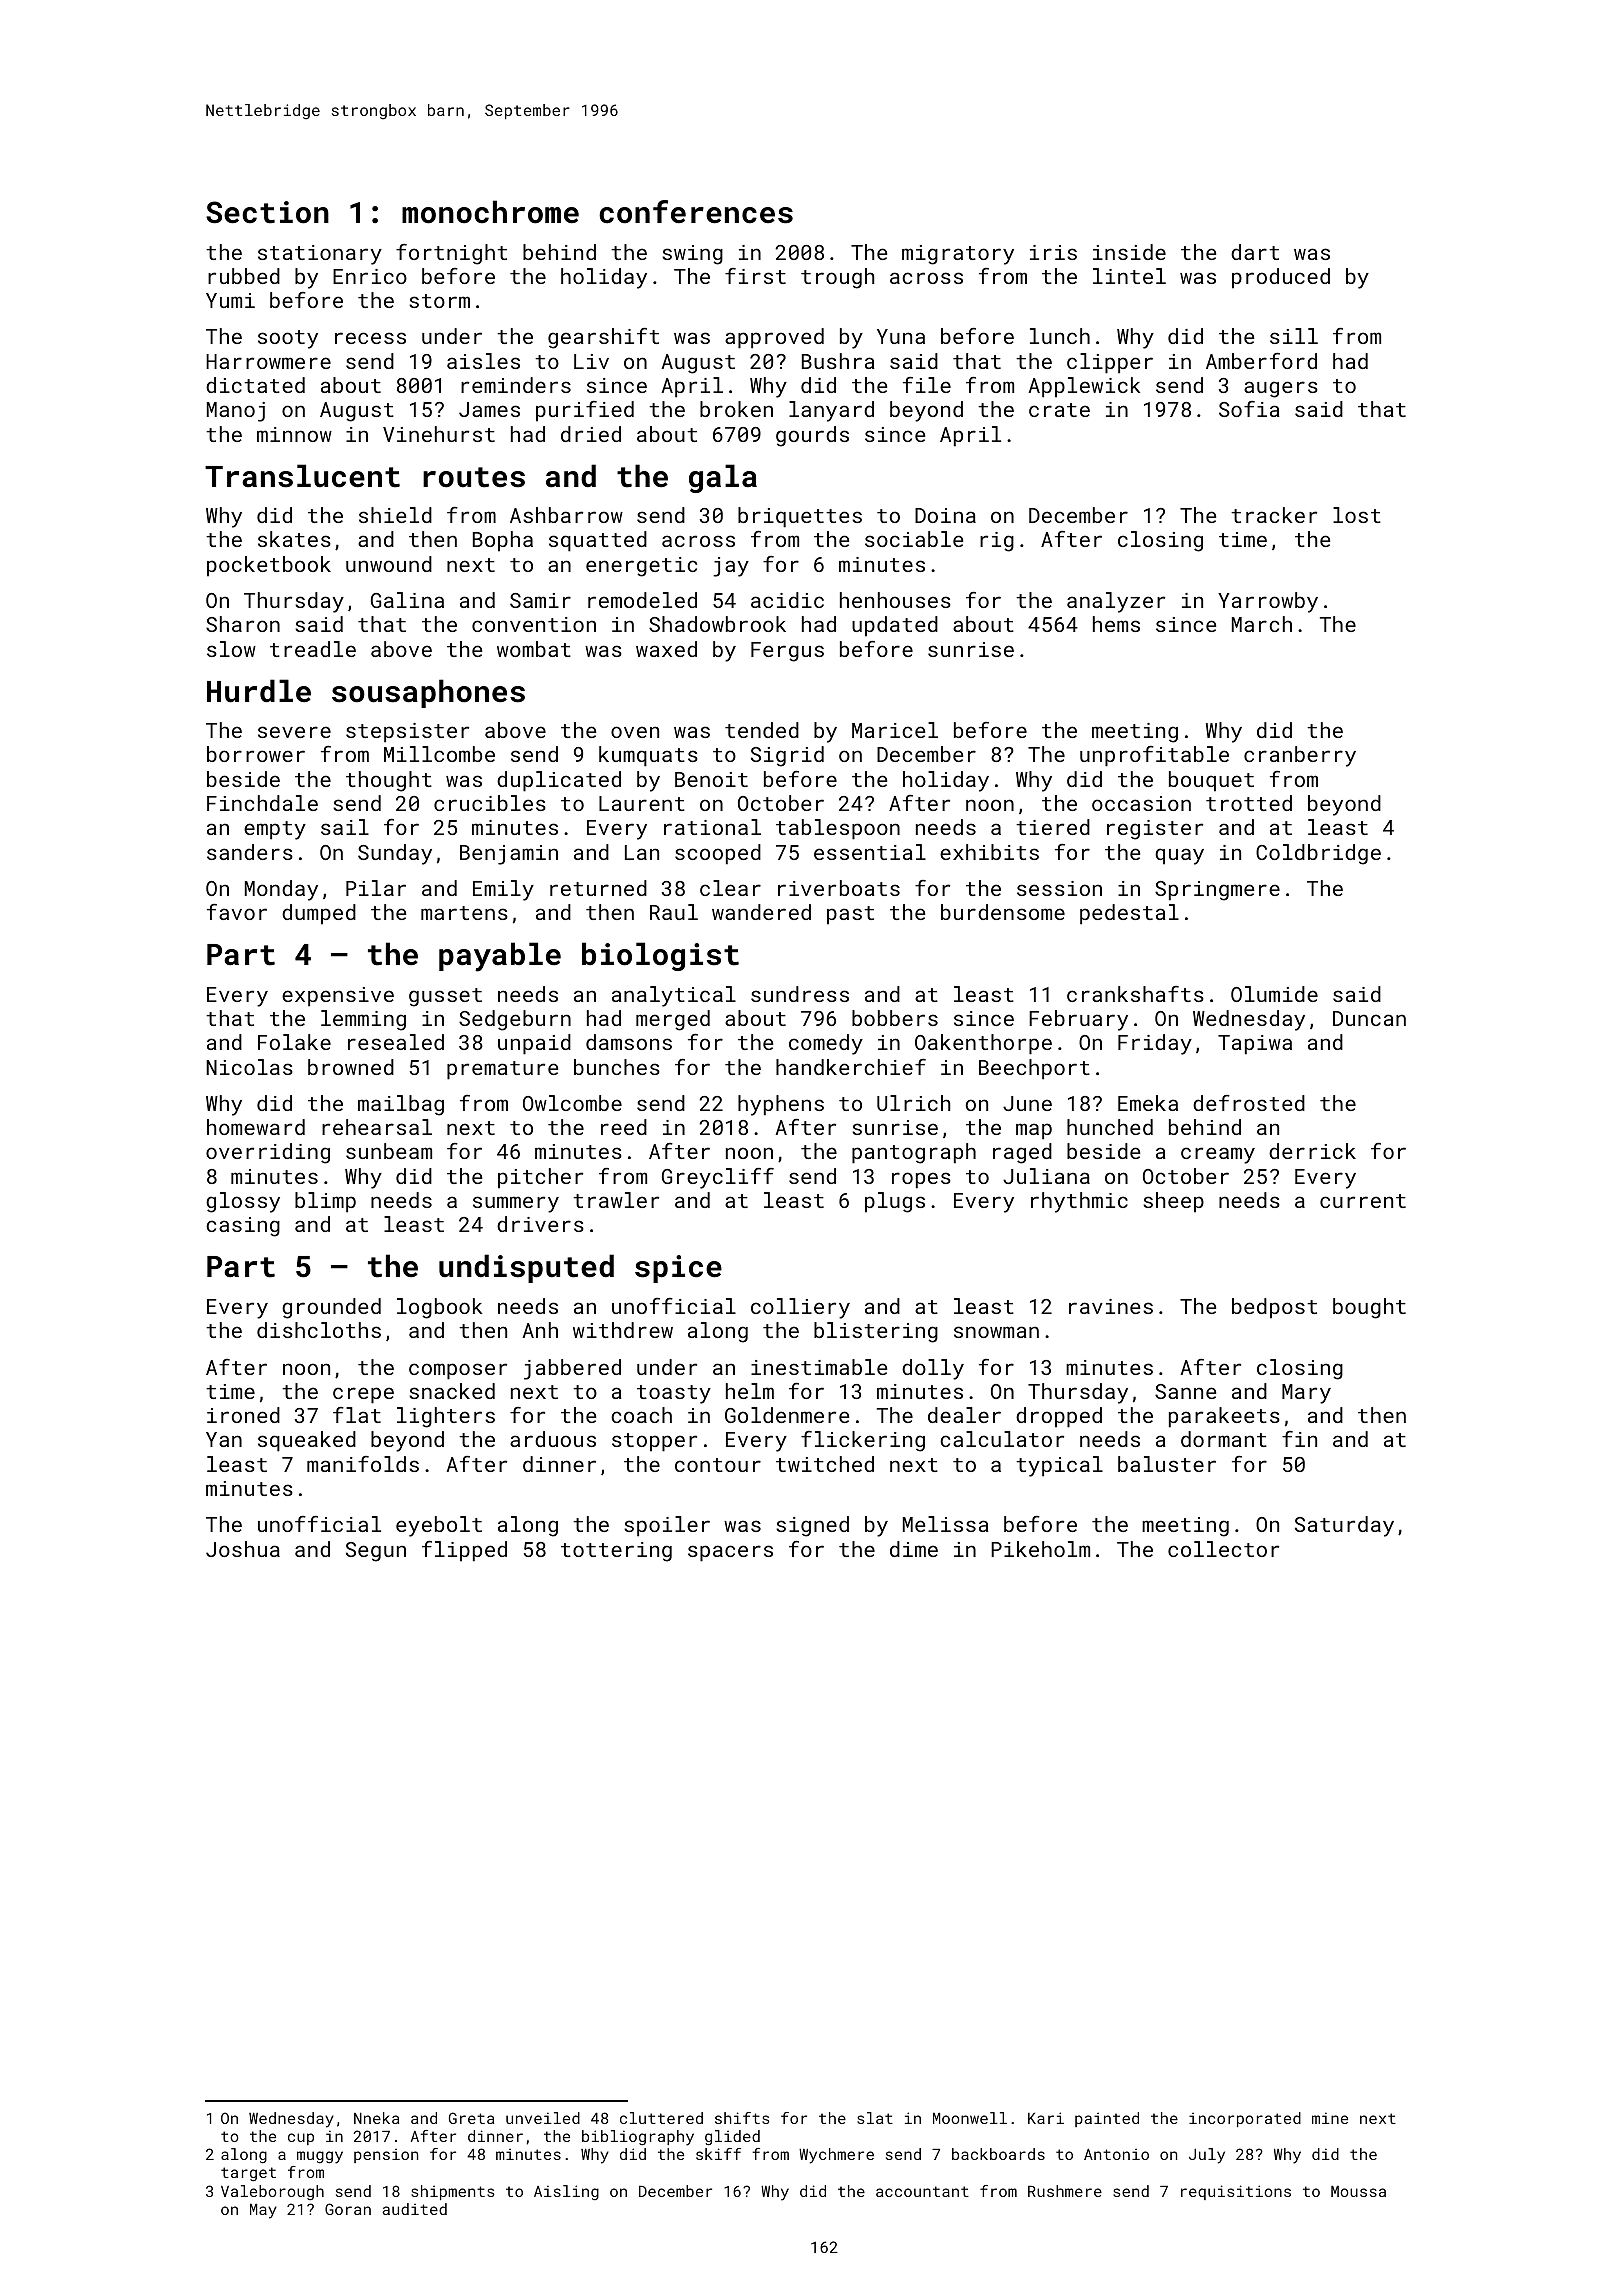  What do you see at coordinates (566, 2193) in the screenshot?
I see `Aisling` at bounding box center [566, 2193].
